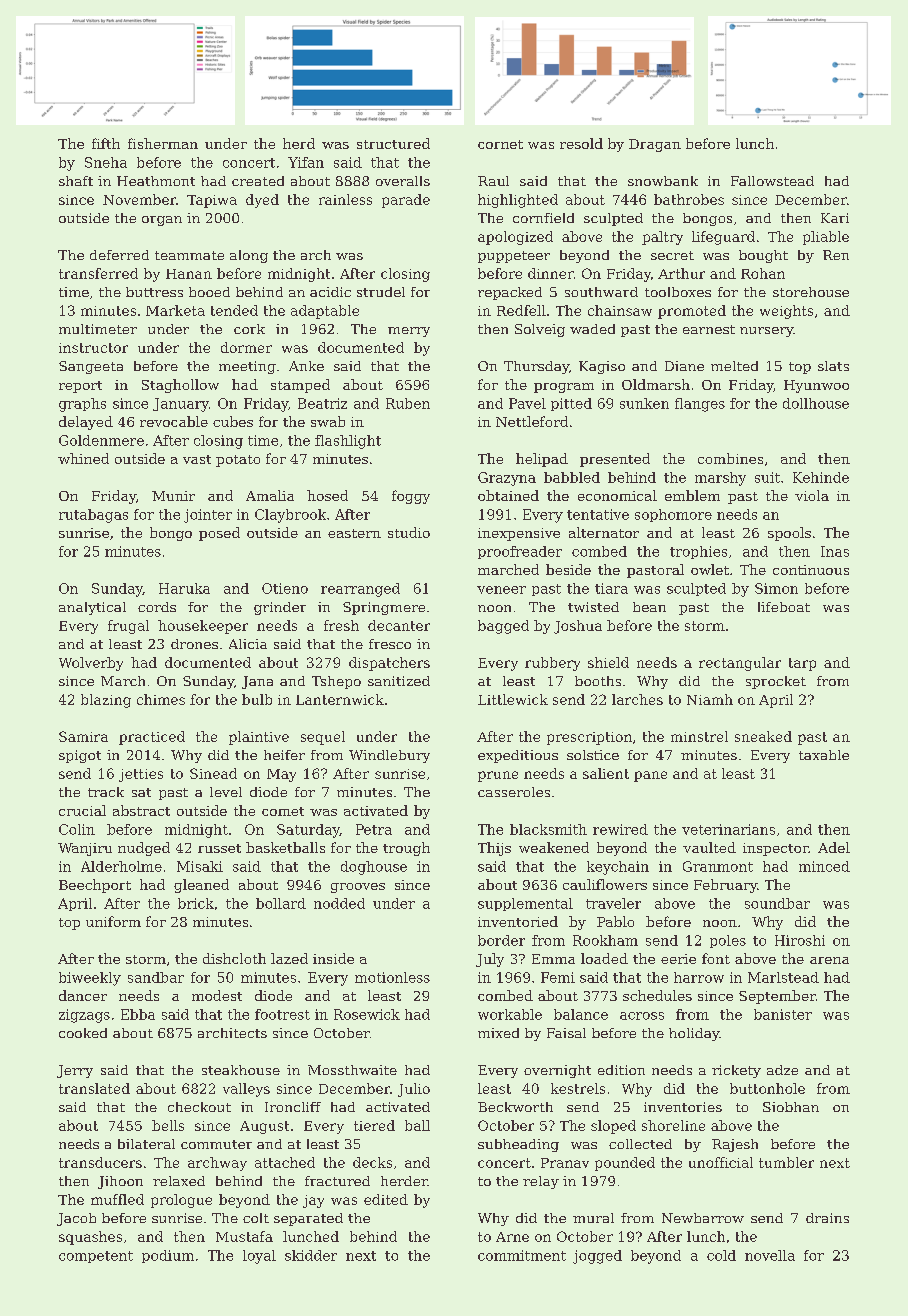 This page has height=1316, width=908. What do you see at coordinates (700, 405) in the page?
I see `flanges` at bounding box center [700, 405].
